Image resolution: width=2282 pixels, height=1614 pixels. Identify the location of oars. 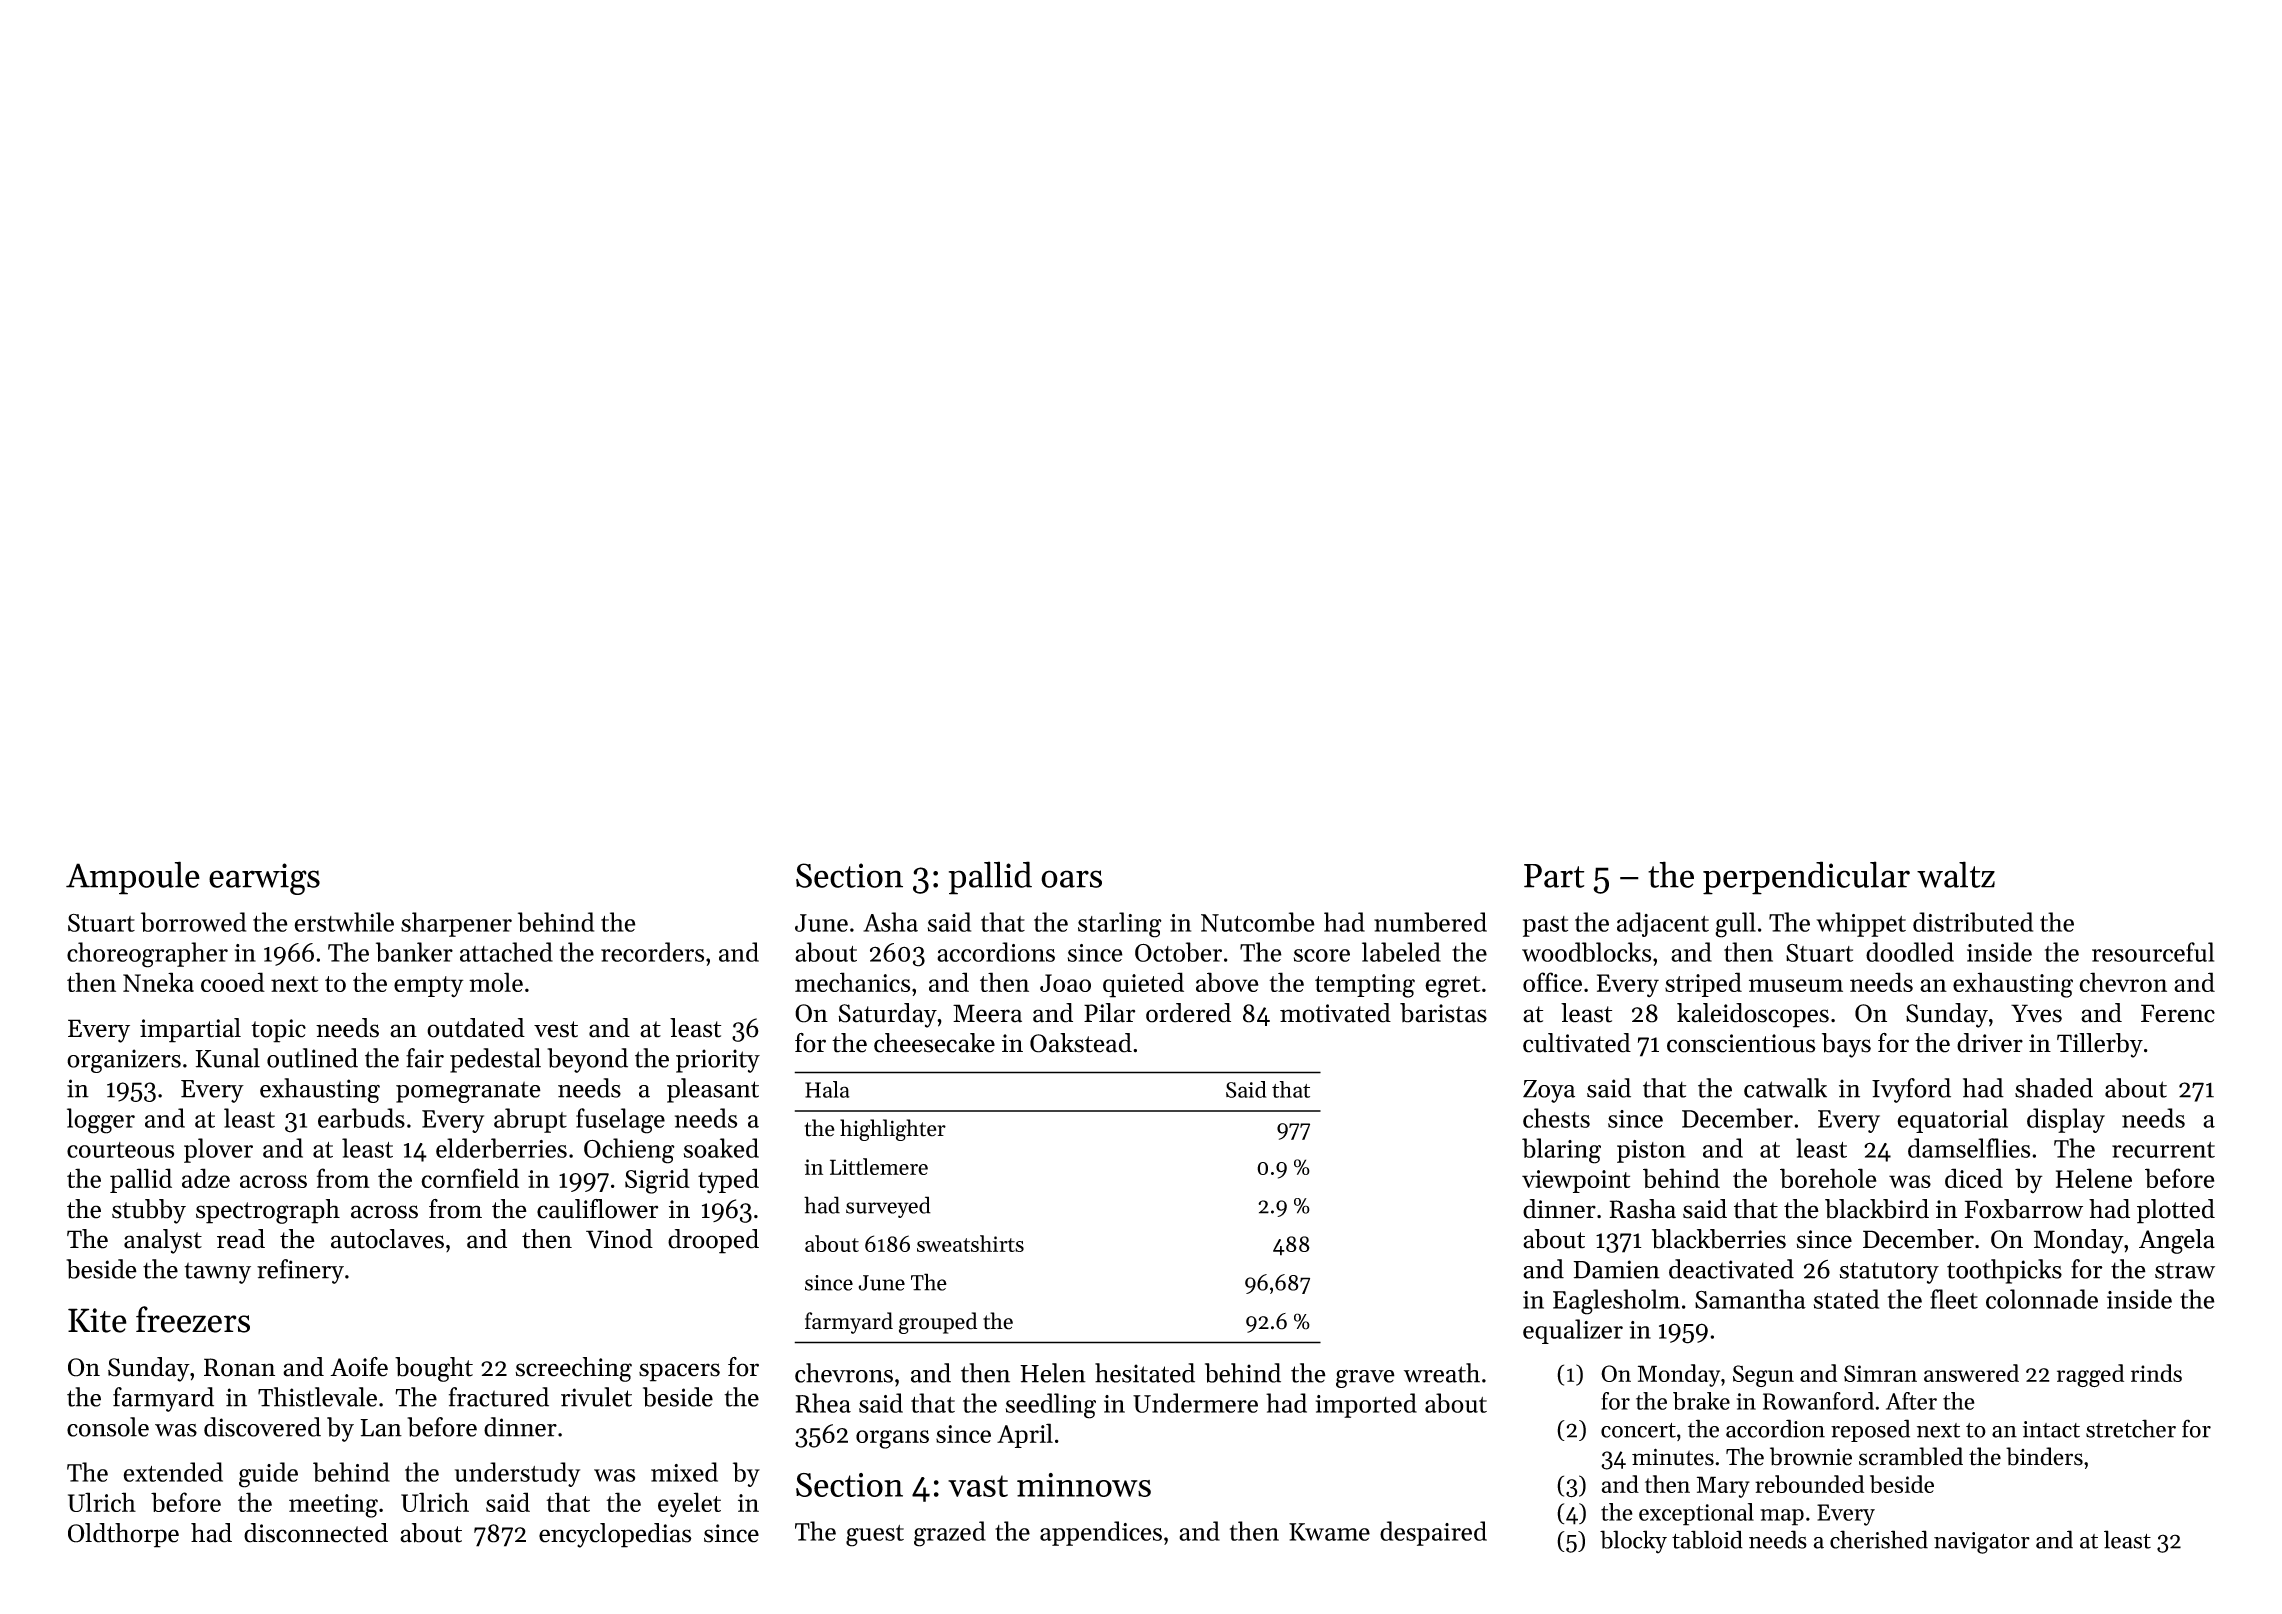
(1071, 879).
